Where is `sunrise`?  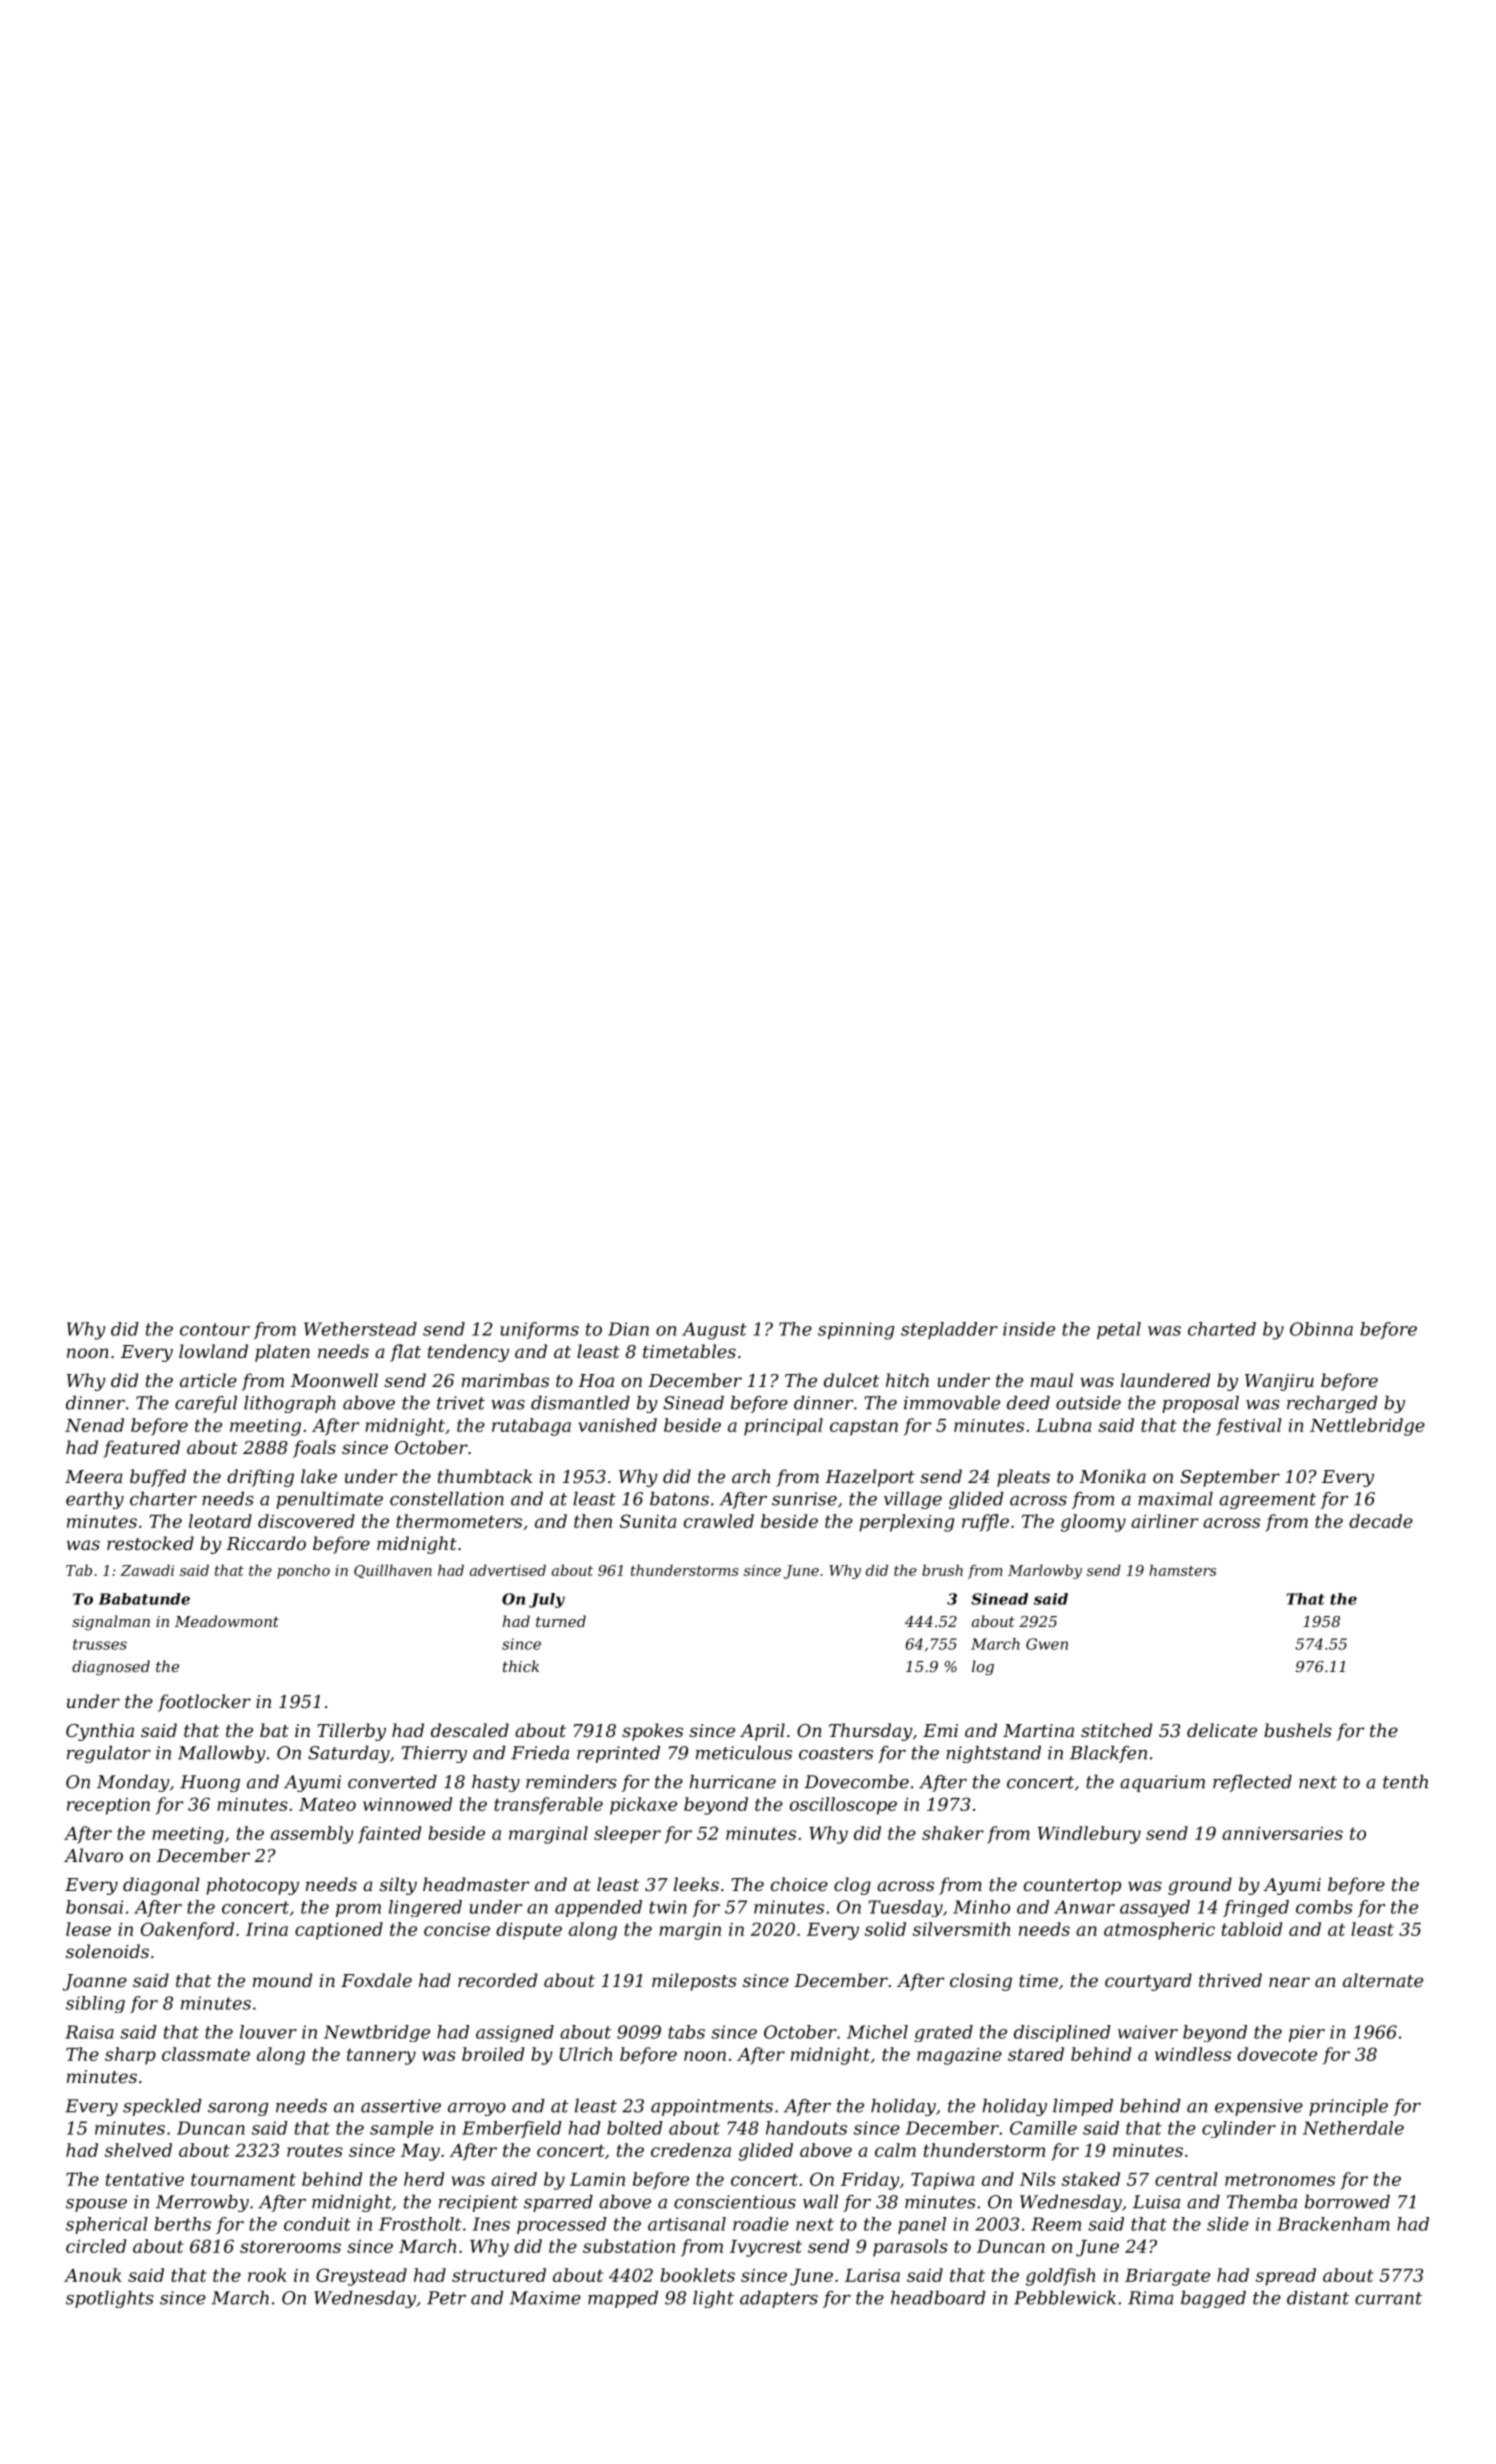
sunrise is located at coordinates (804, 1499).
